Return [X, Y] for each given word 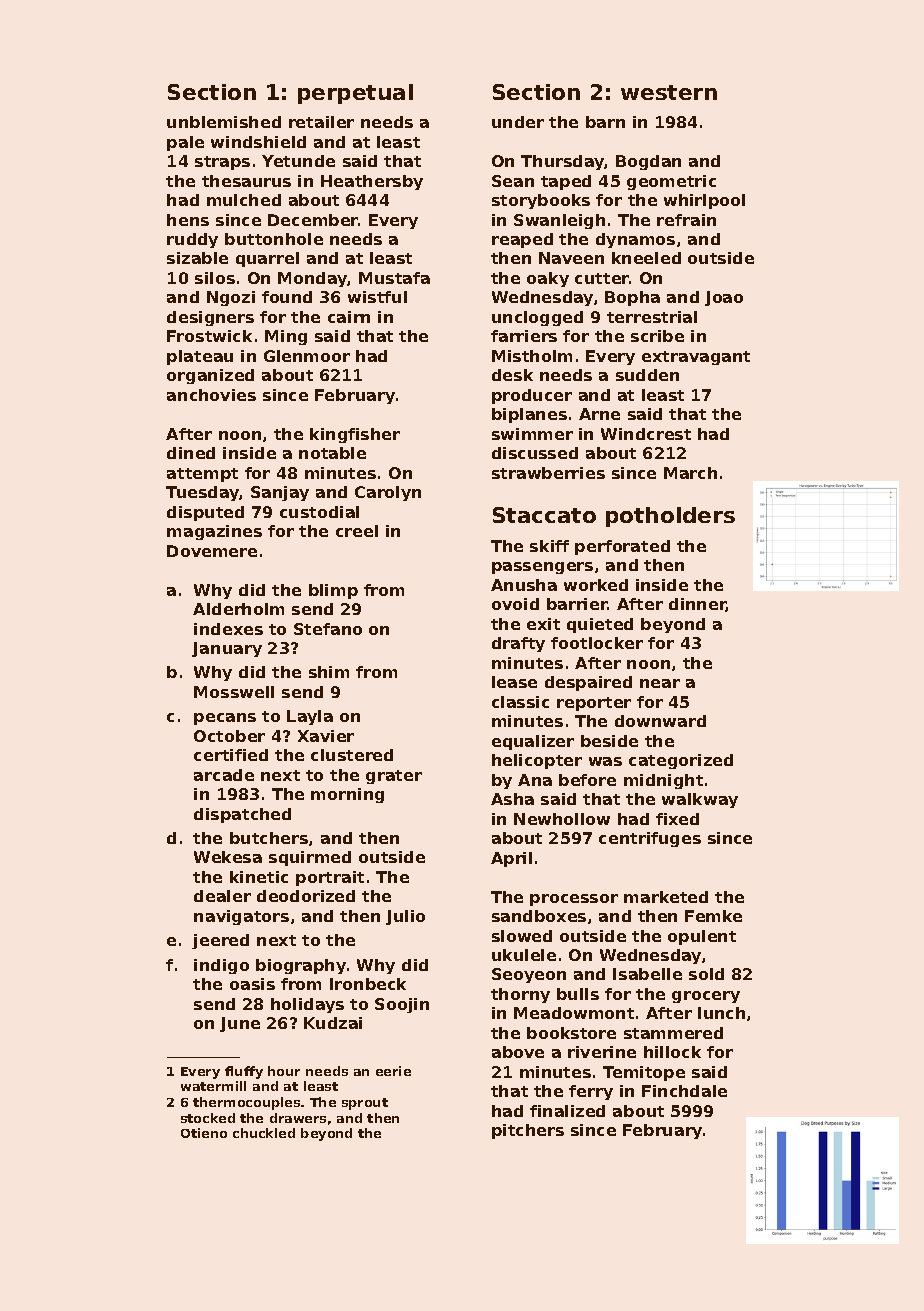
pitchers [528, 1131]
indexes [228, 629]
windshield [258, 142]
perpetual [355, 94]
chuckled [264, 1133]
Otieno [204, 1133]
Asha [512, 799]
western [669, 92]
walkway [700, 800]
